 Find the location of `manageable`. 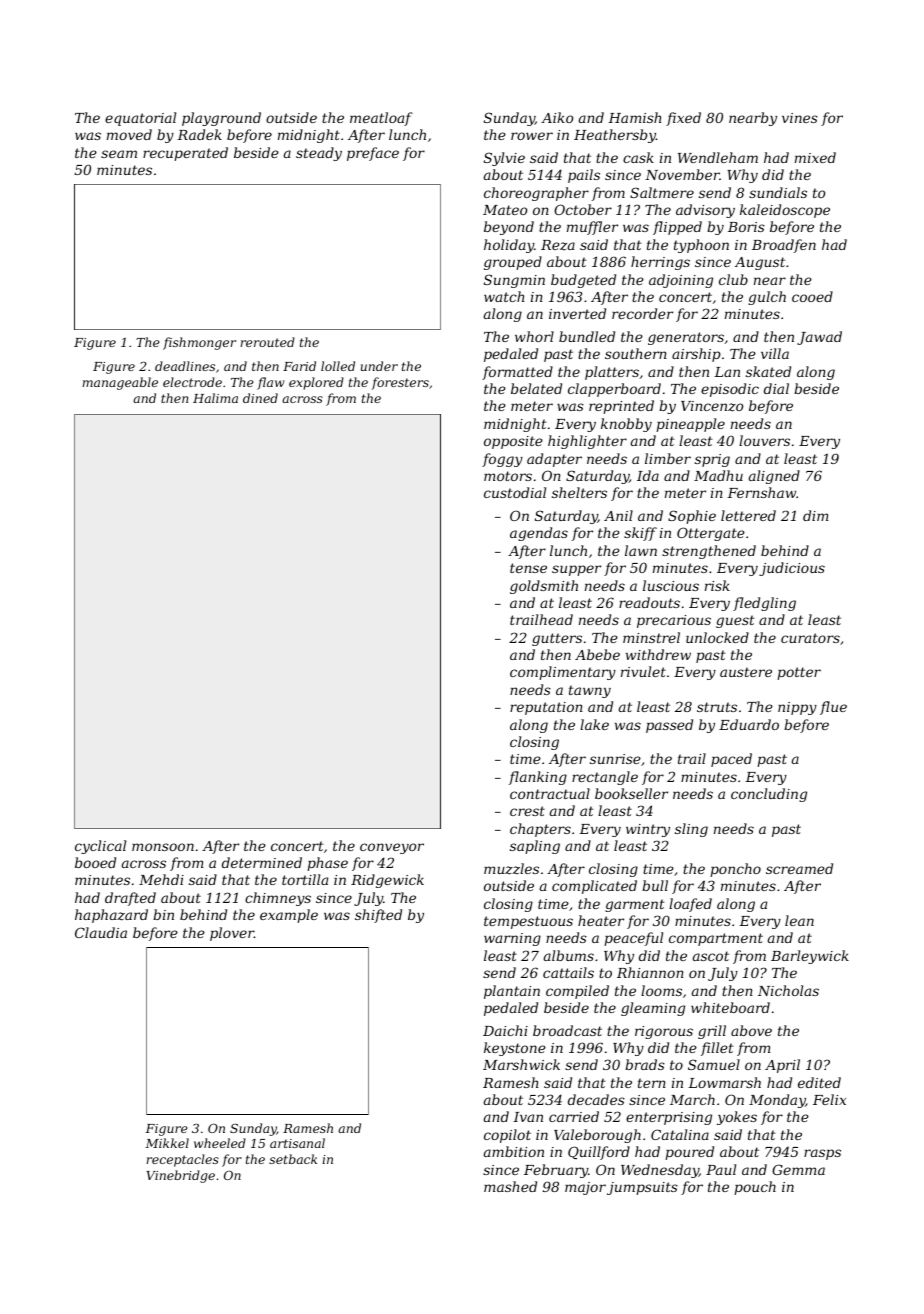

manageable is located at coordinates (120, 383).
